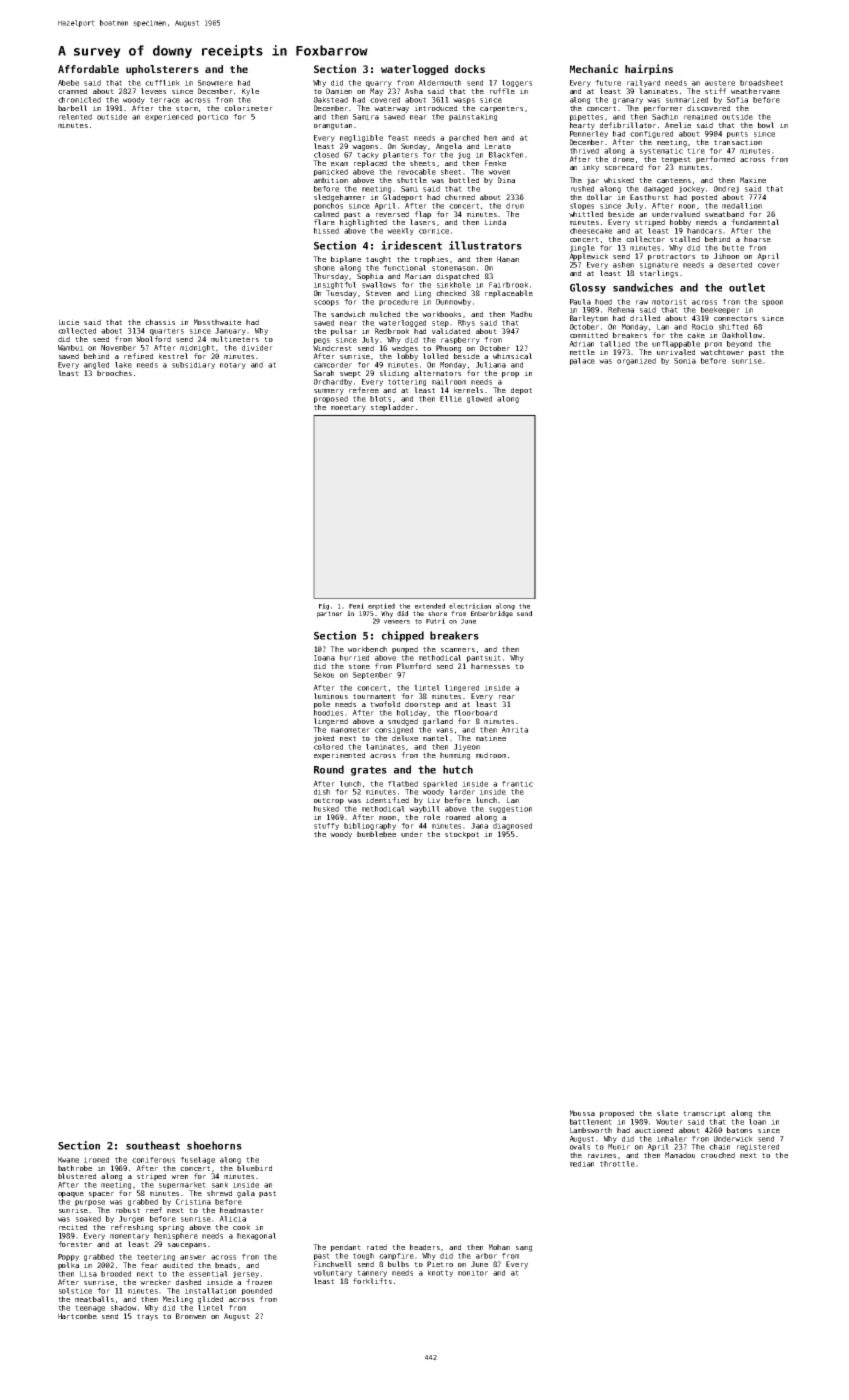  Describe the element at coordinates (77, 1316) in the image. I see `Hartcombe` at that location.
